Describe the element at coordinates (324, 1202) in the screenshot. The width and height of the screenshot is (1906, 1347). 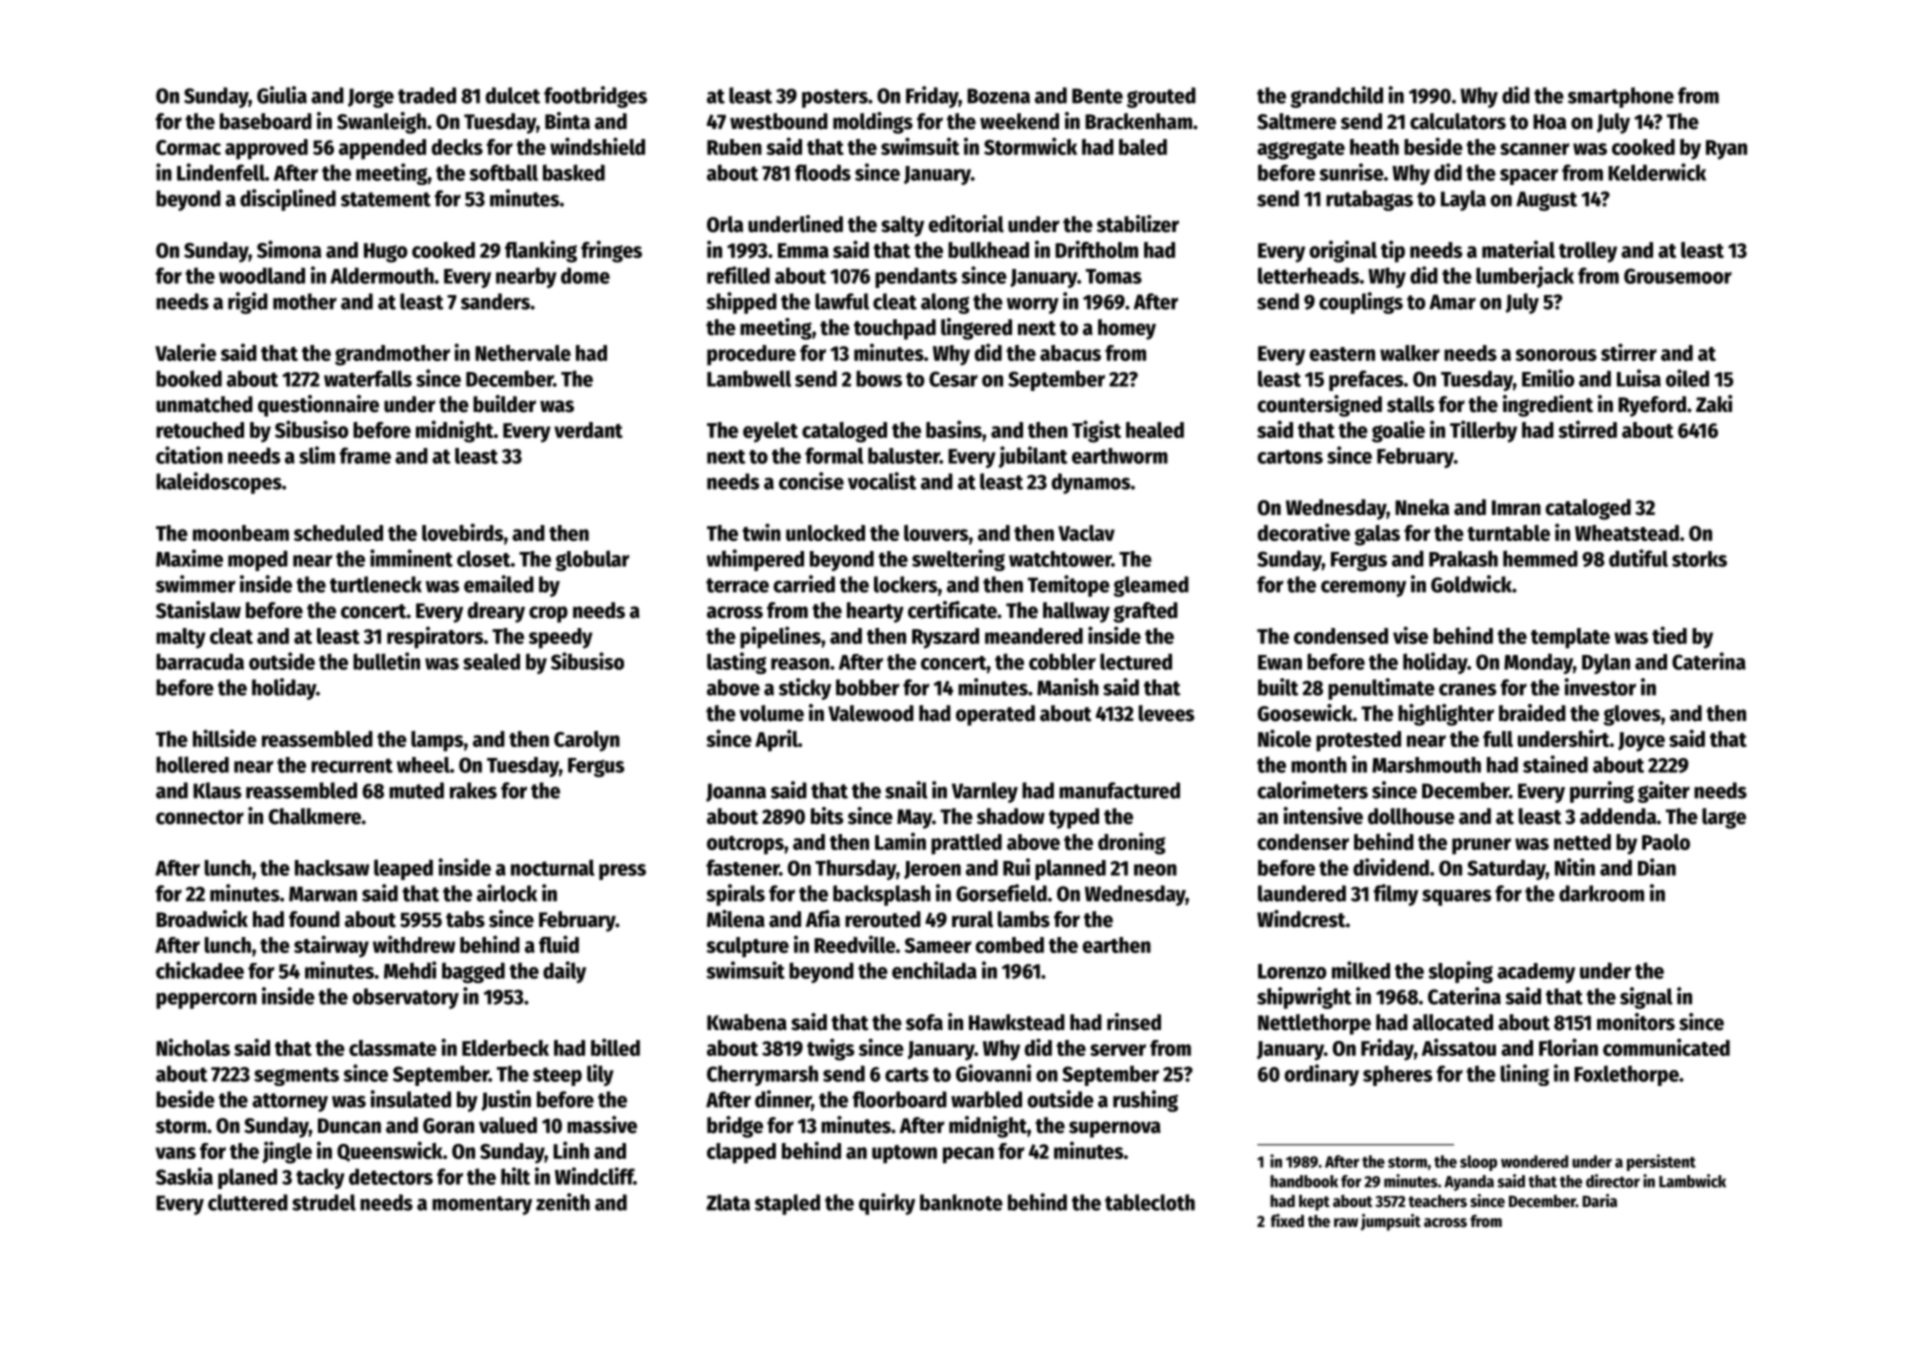
I see `strudel` at that location.
